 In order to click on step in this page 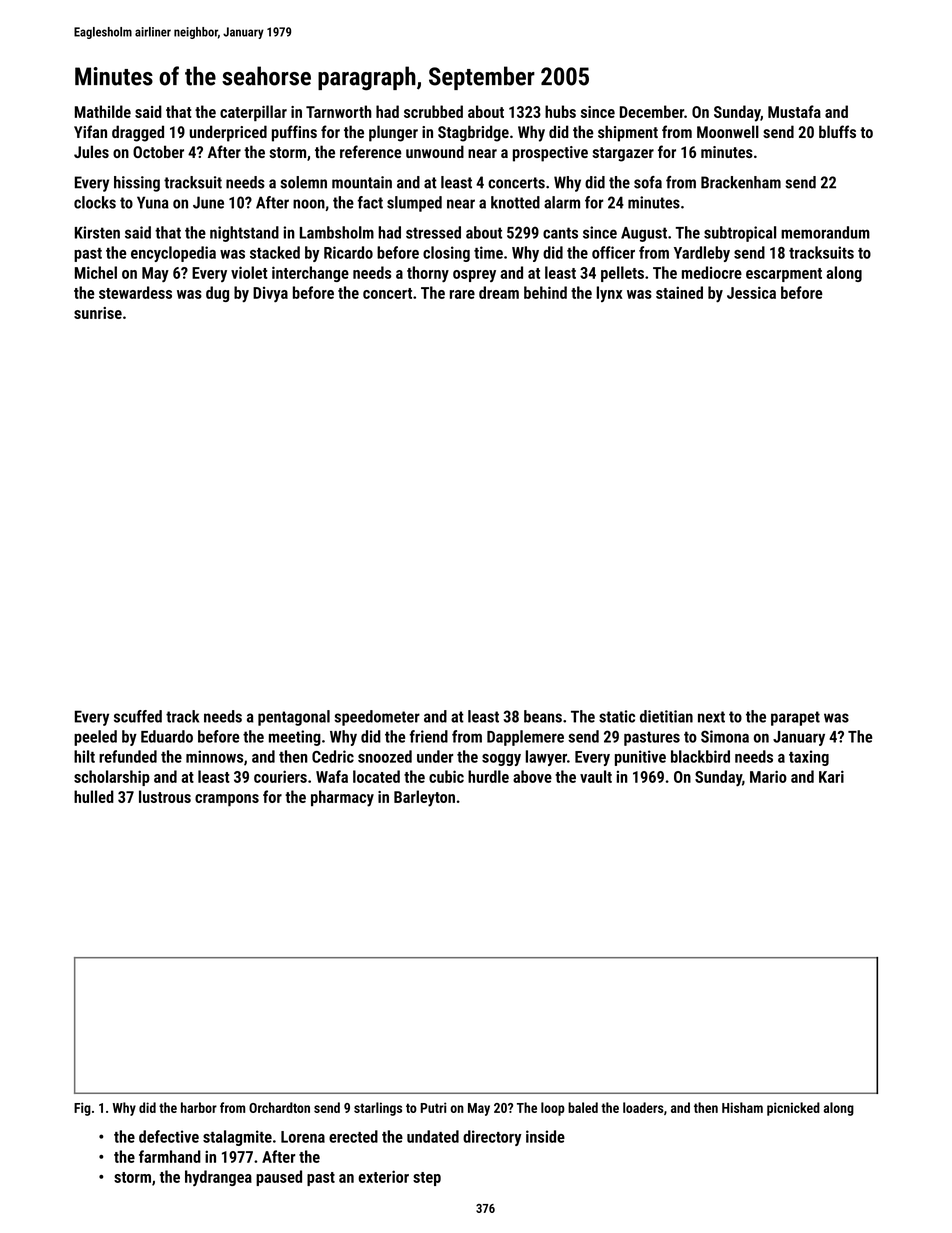, I will do `click(427, 1179)`.
